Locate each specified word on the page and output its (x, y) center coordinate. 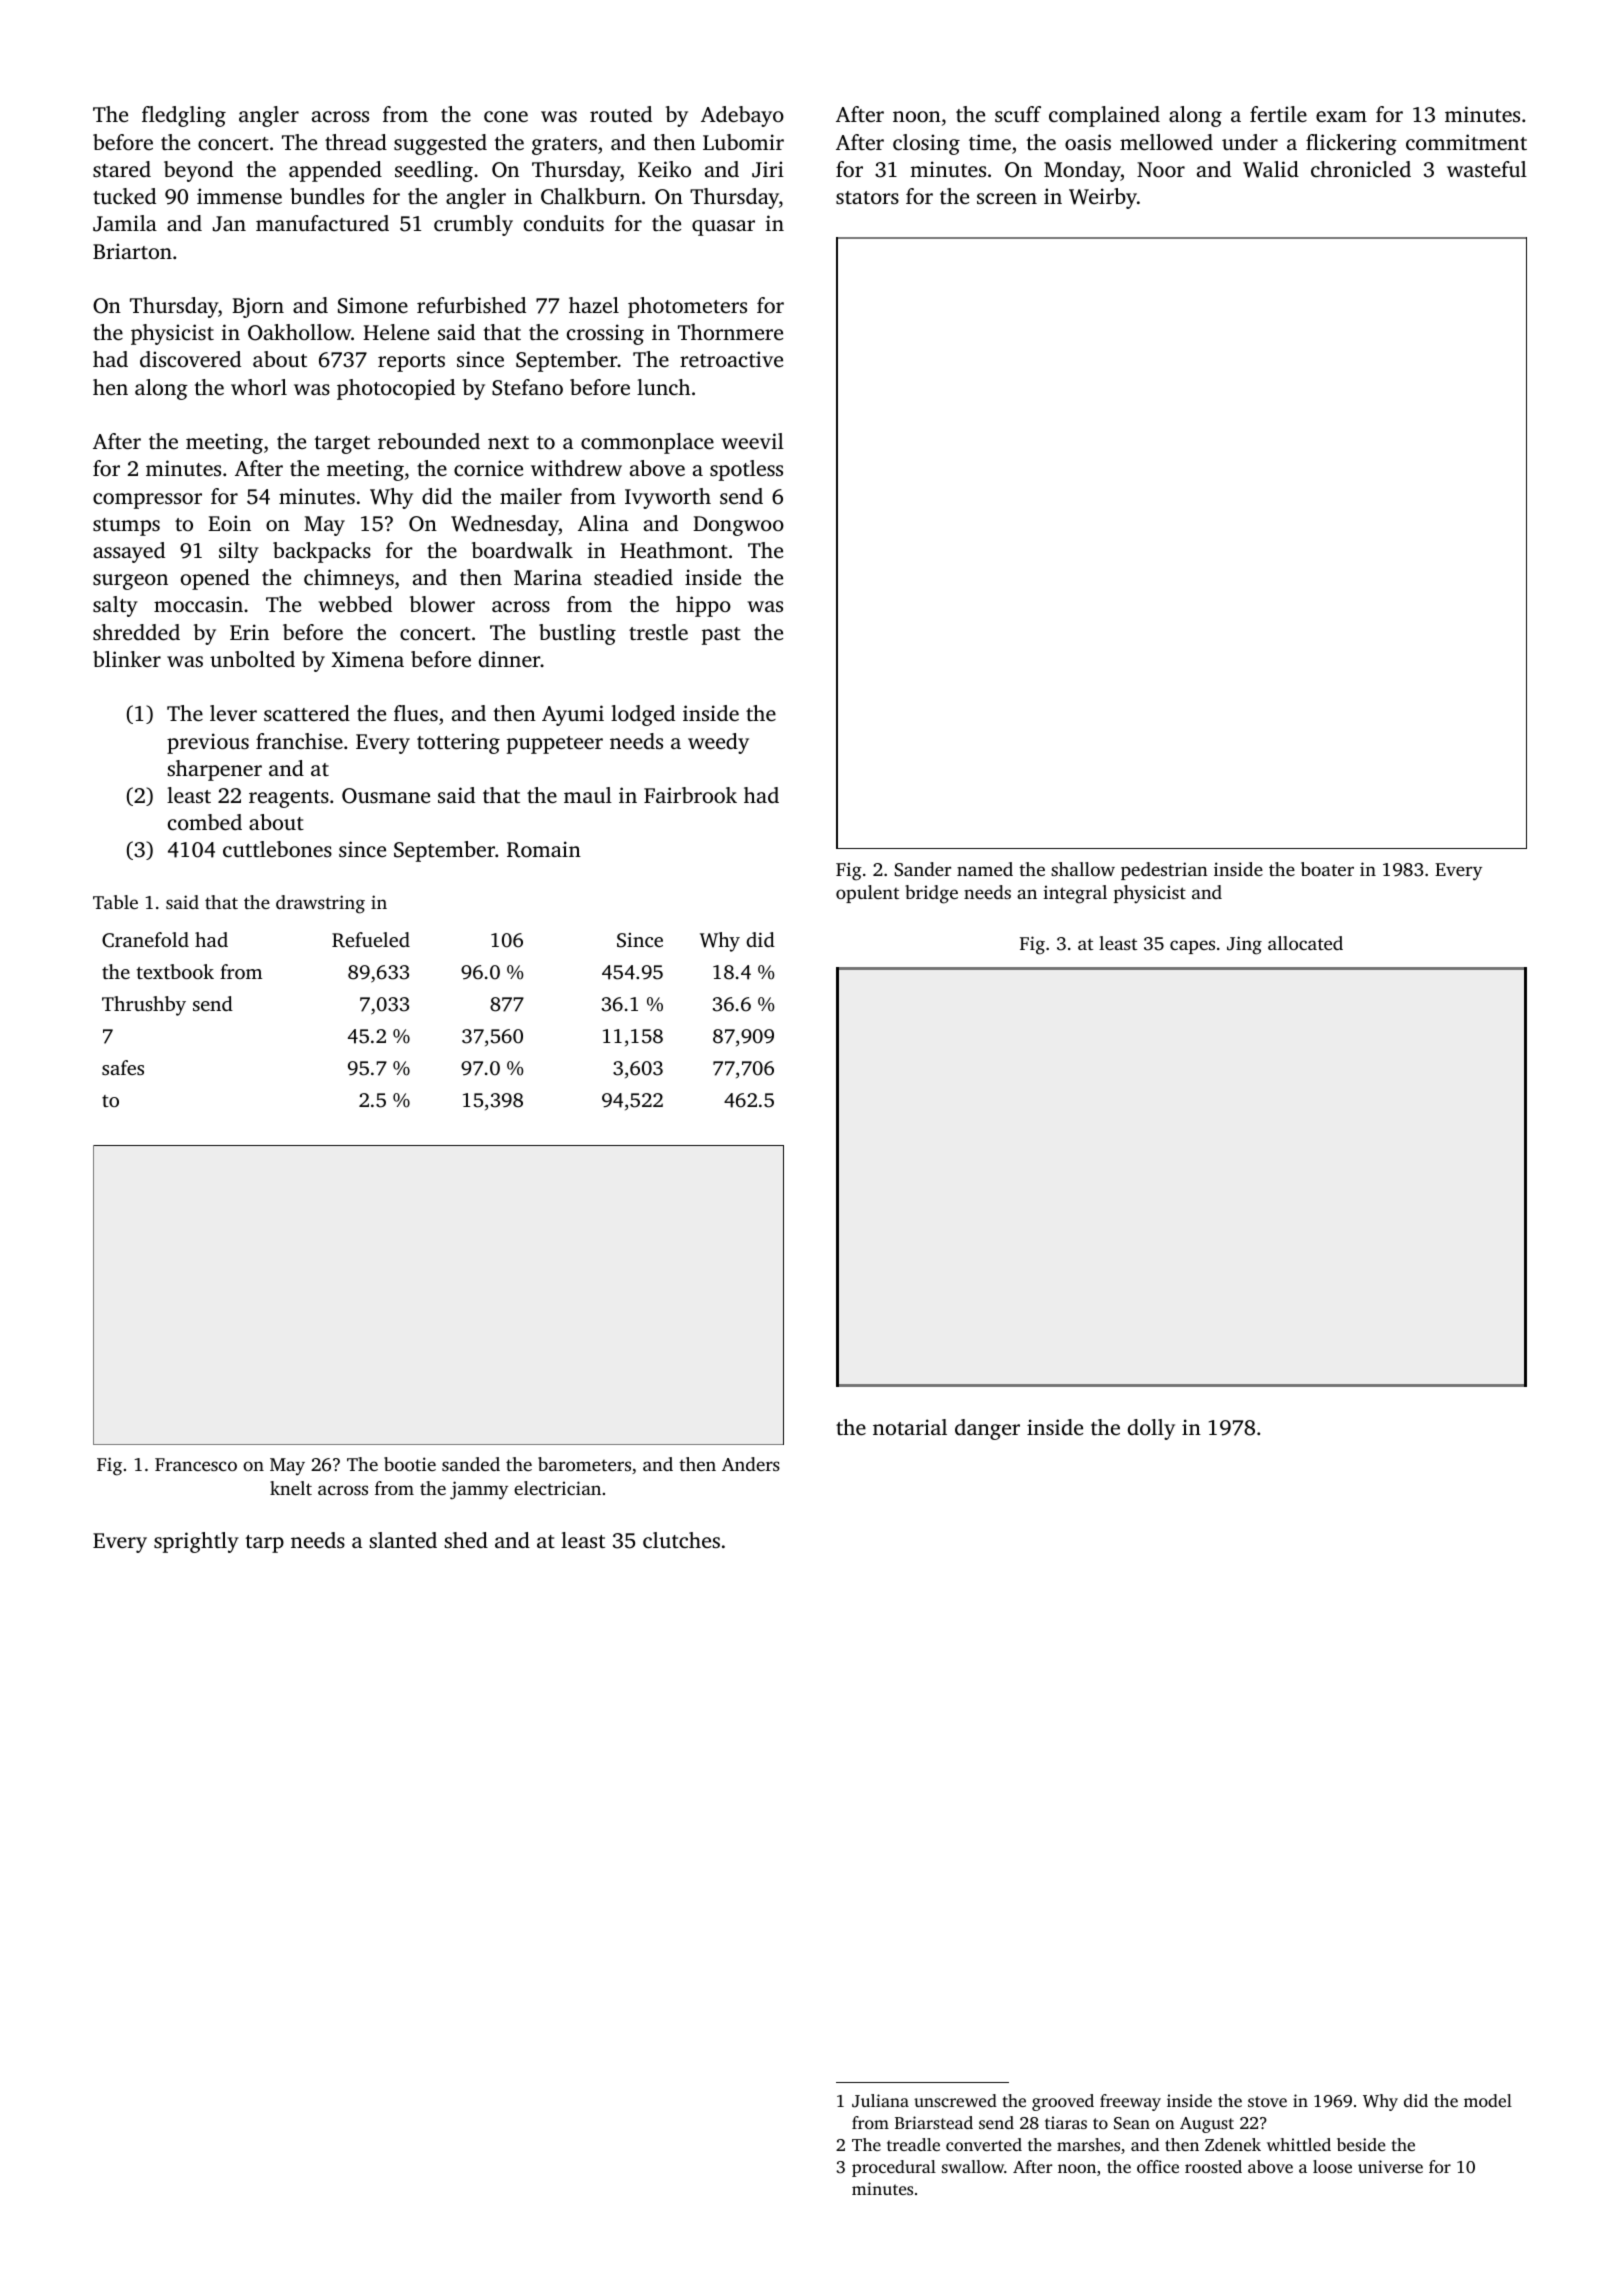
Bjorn (258, 307)
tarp (265, 1544)
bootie (410, 1464)
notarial (910, 1427)
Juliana (880, 2101)
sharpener (214, 770)
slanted (403, 1540)
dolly (1151, 1429)
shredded (136, 632)
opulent (867, 894)
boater (1327, 869)
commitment (1466, 142)
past (721, 636)
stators (867, 197)
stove (1267, 2101)
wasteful (1487, 169)
